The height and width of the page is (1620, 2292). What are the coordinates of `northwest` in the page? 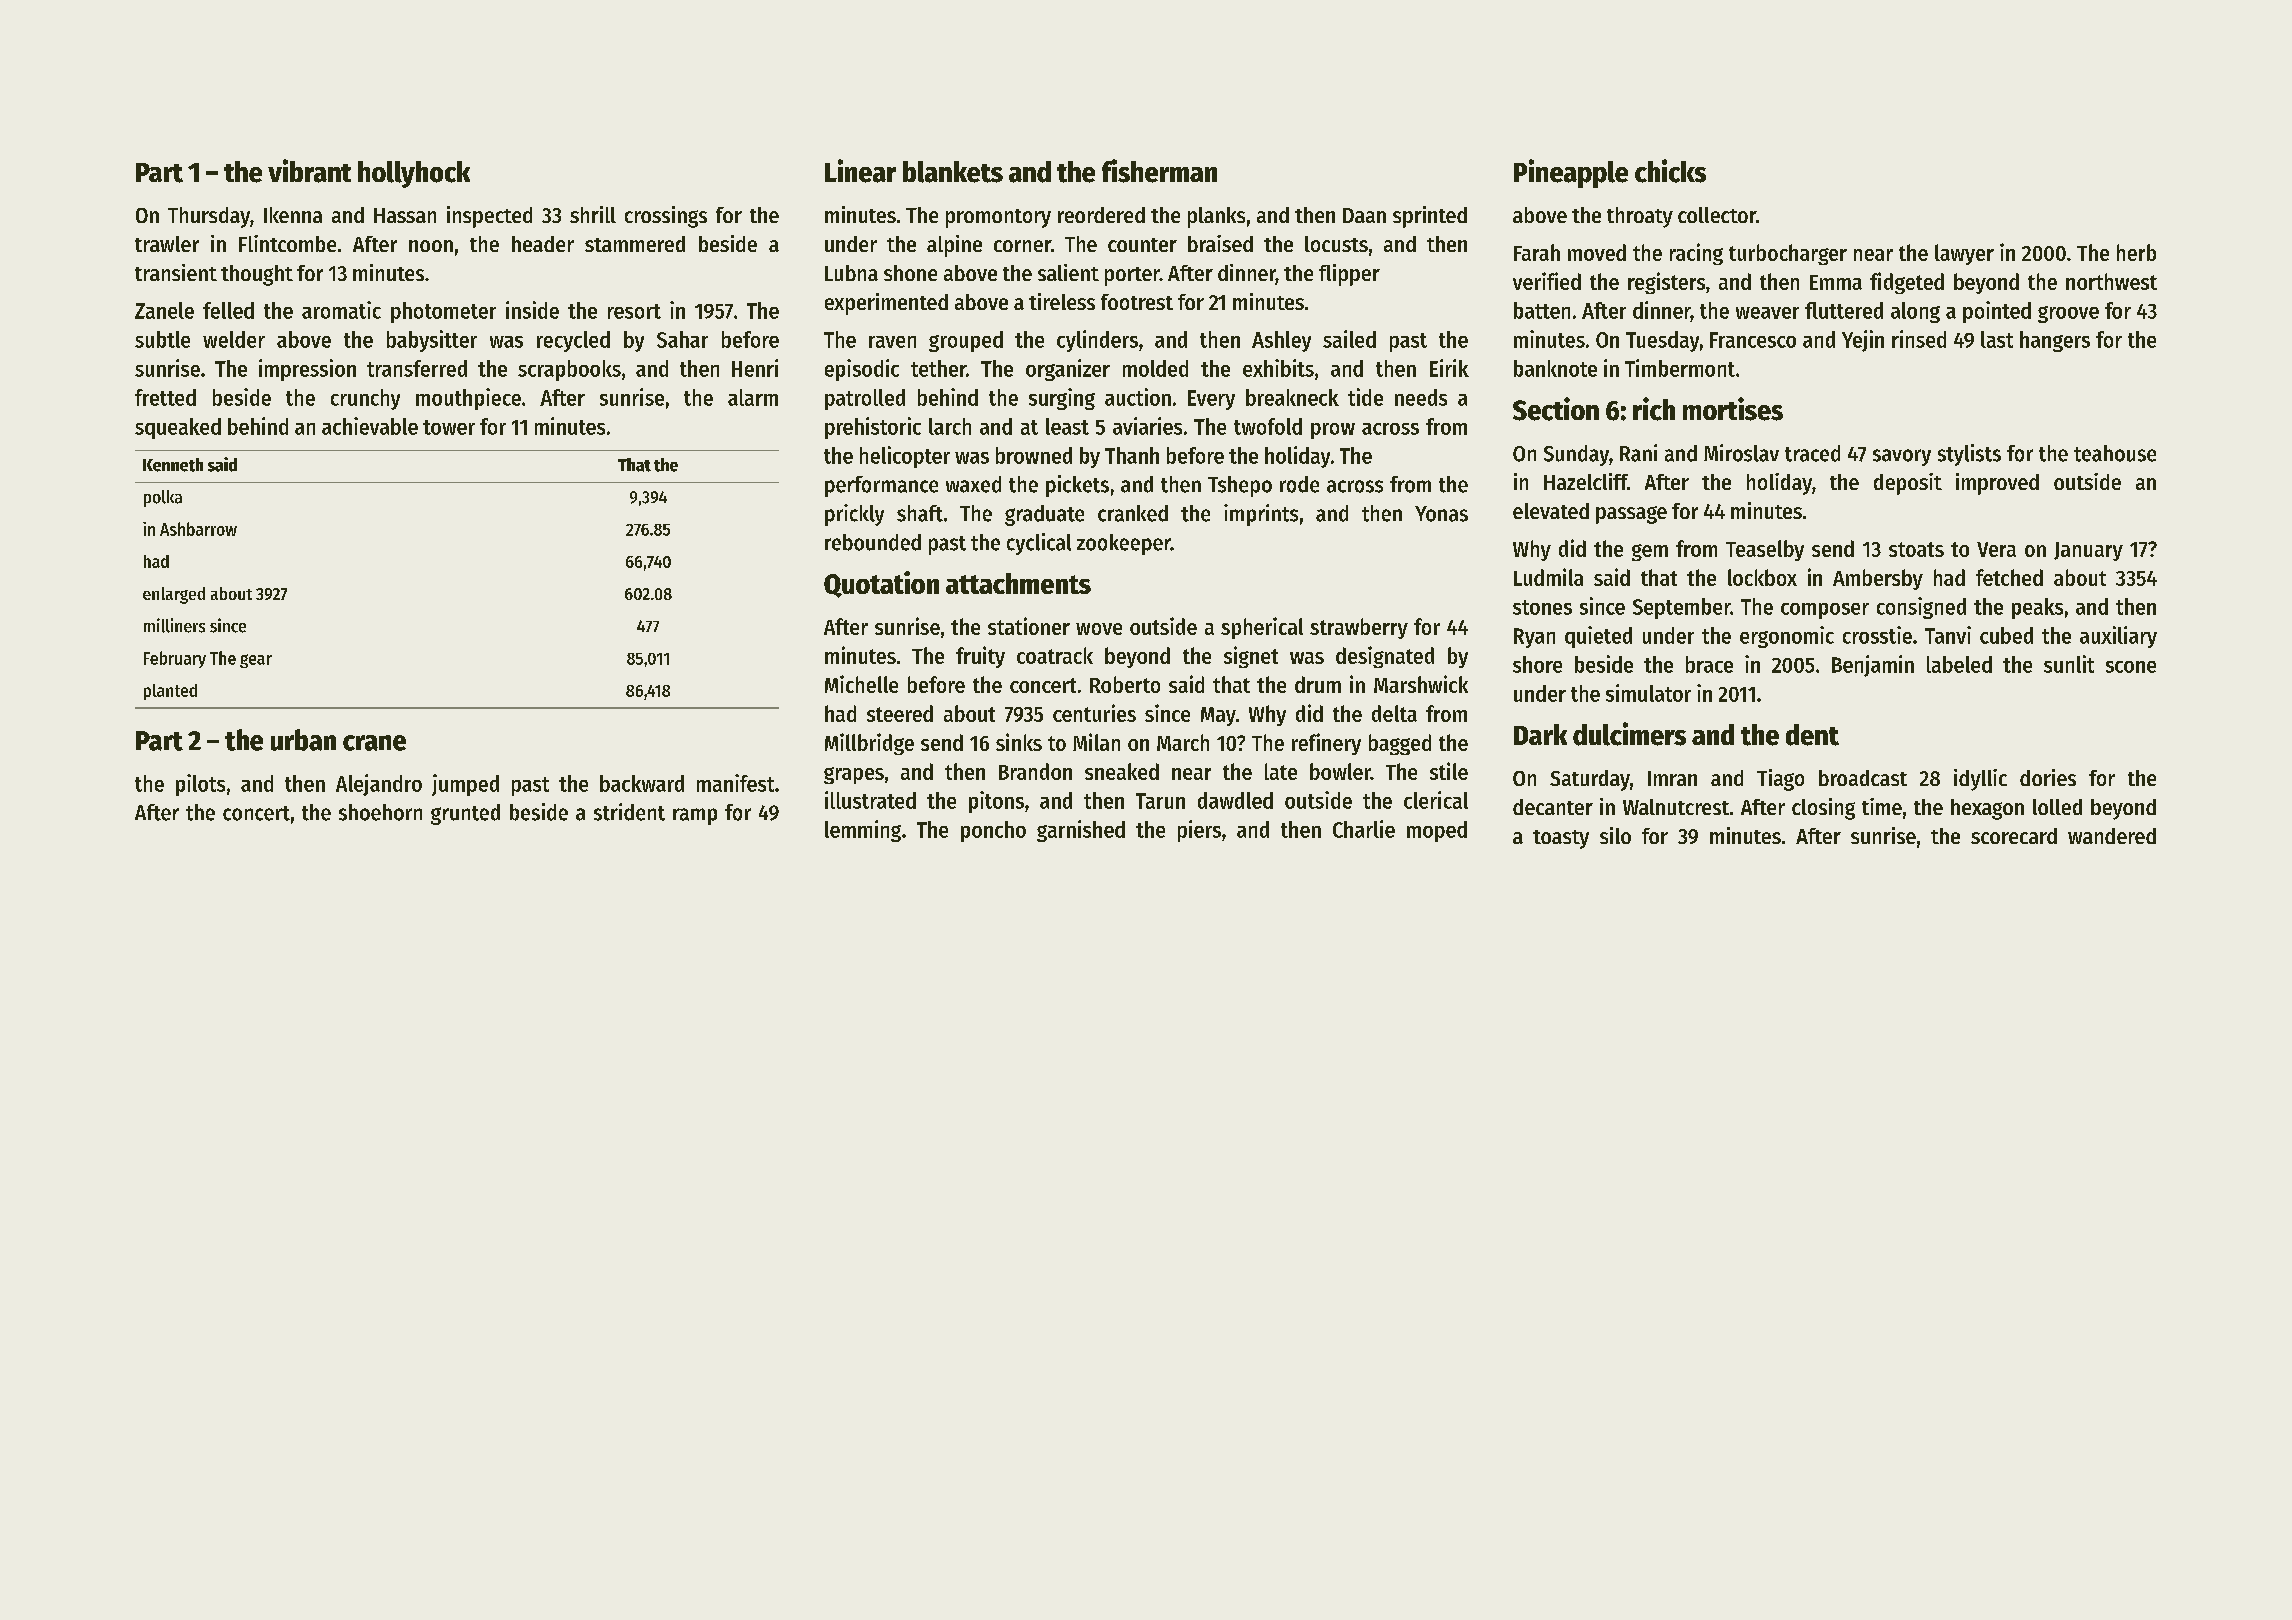 It's located at (2111, 281).
